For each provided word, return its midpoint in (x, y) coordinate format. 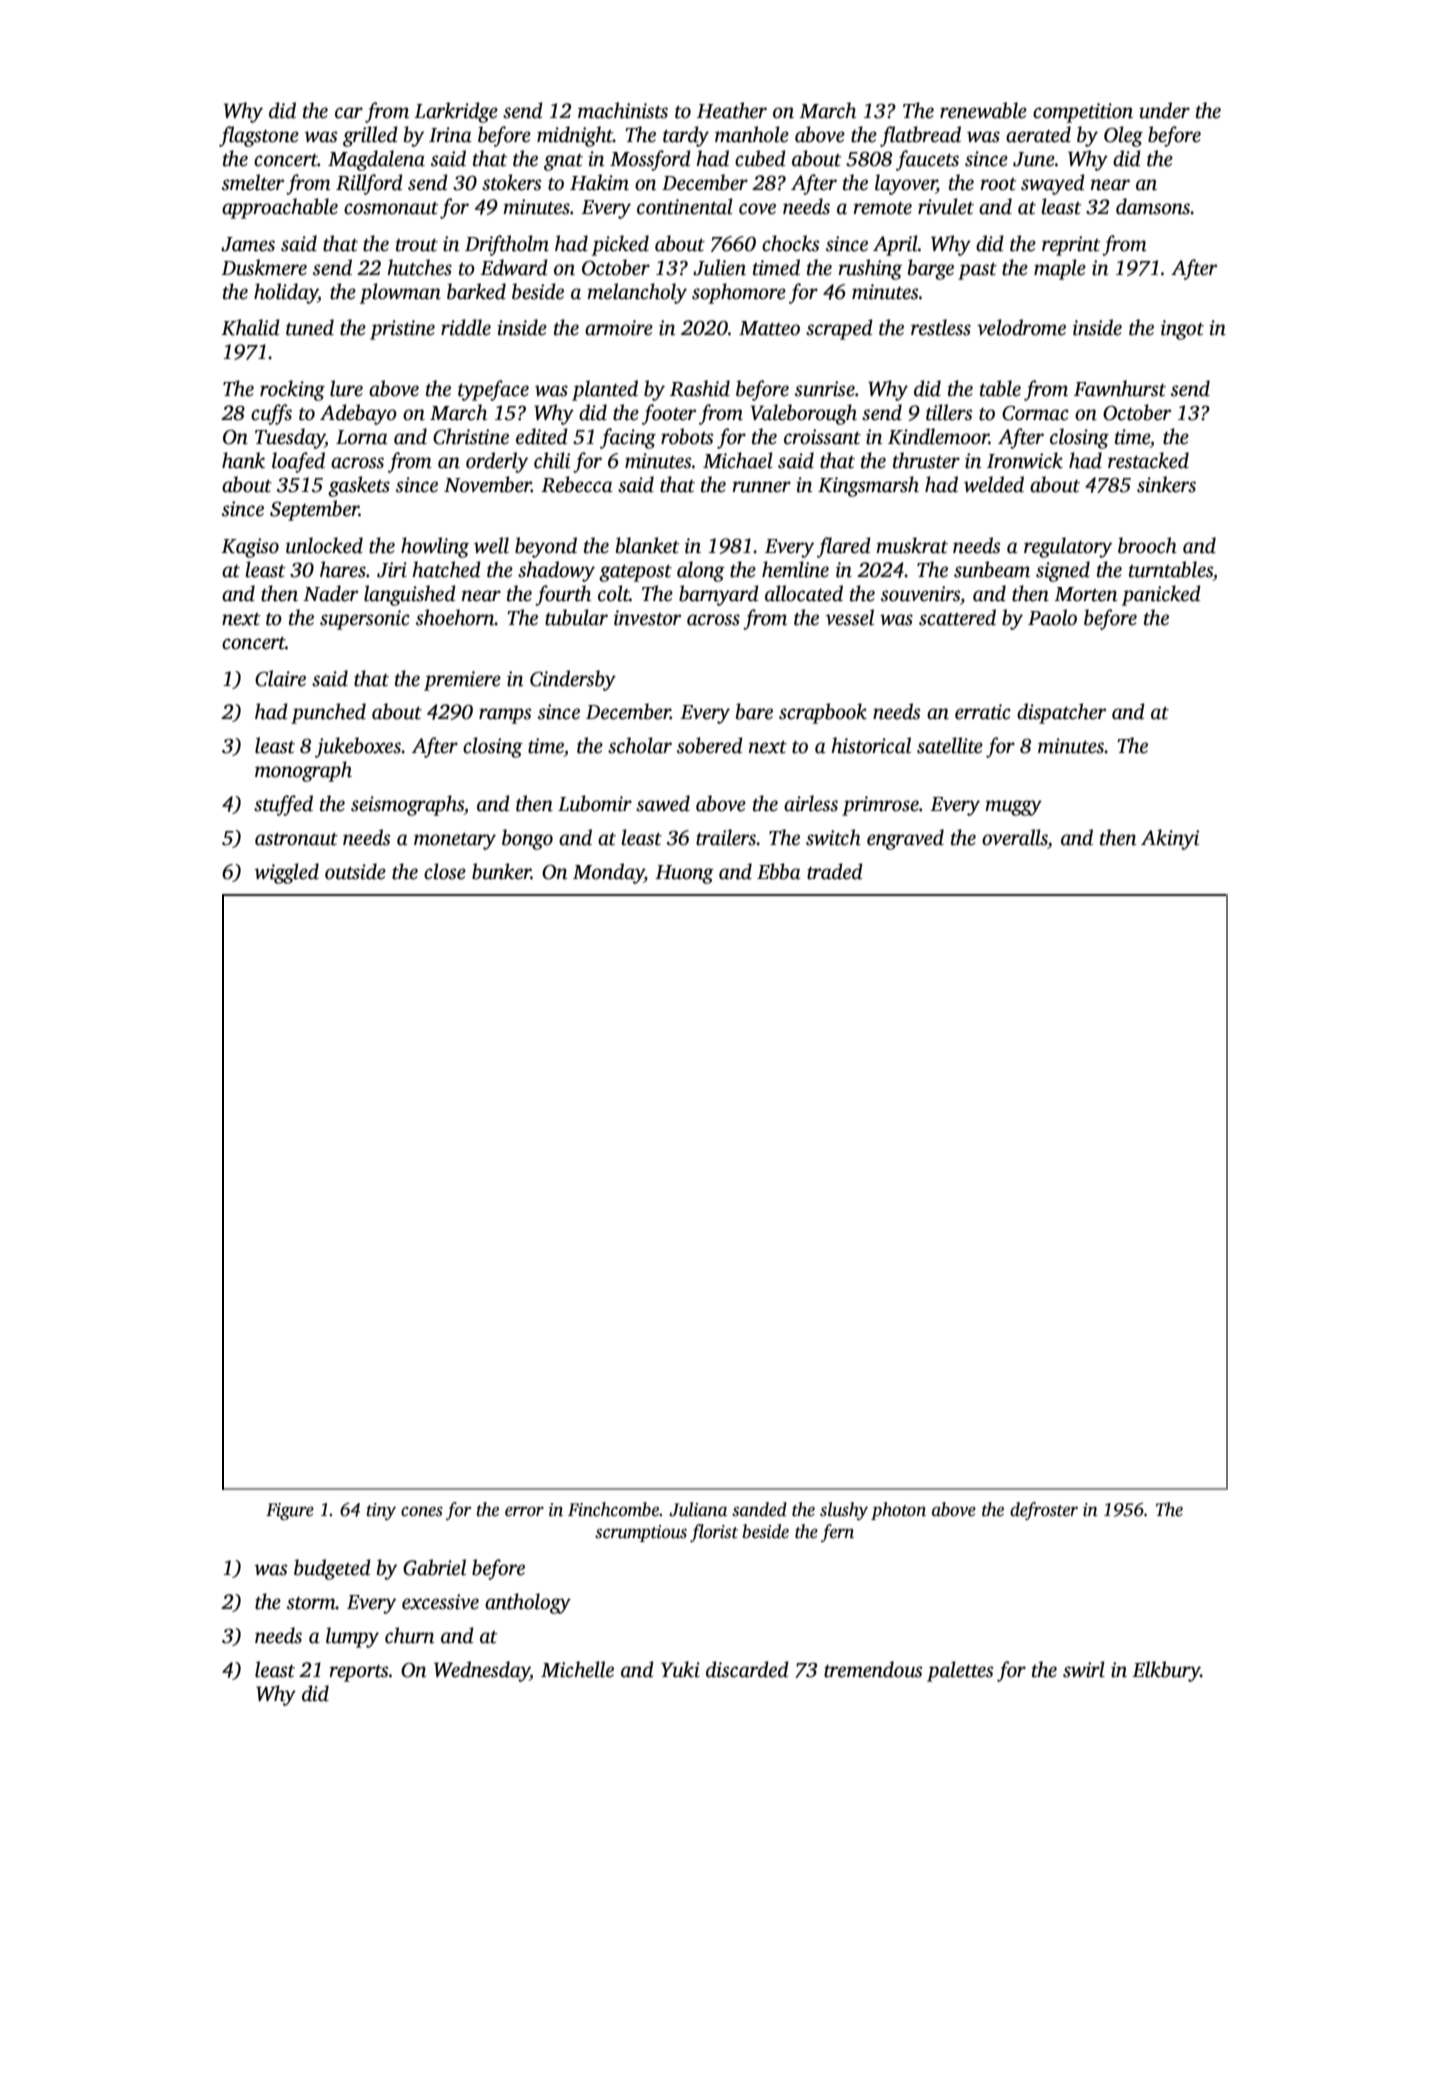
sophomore (739, 293)
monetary (455, 841)
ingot (1182, 330)
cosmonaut (391, 208)
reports (358, 1673)
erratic (983, 712)
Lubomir (595, 803)
